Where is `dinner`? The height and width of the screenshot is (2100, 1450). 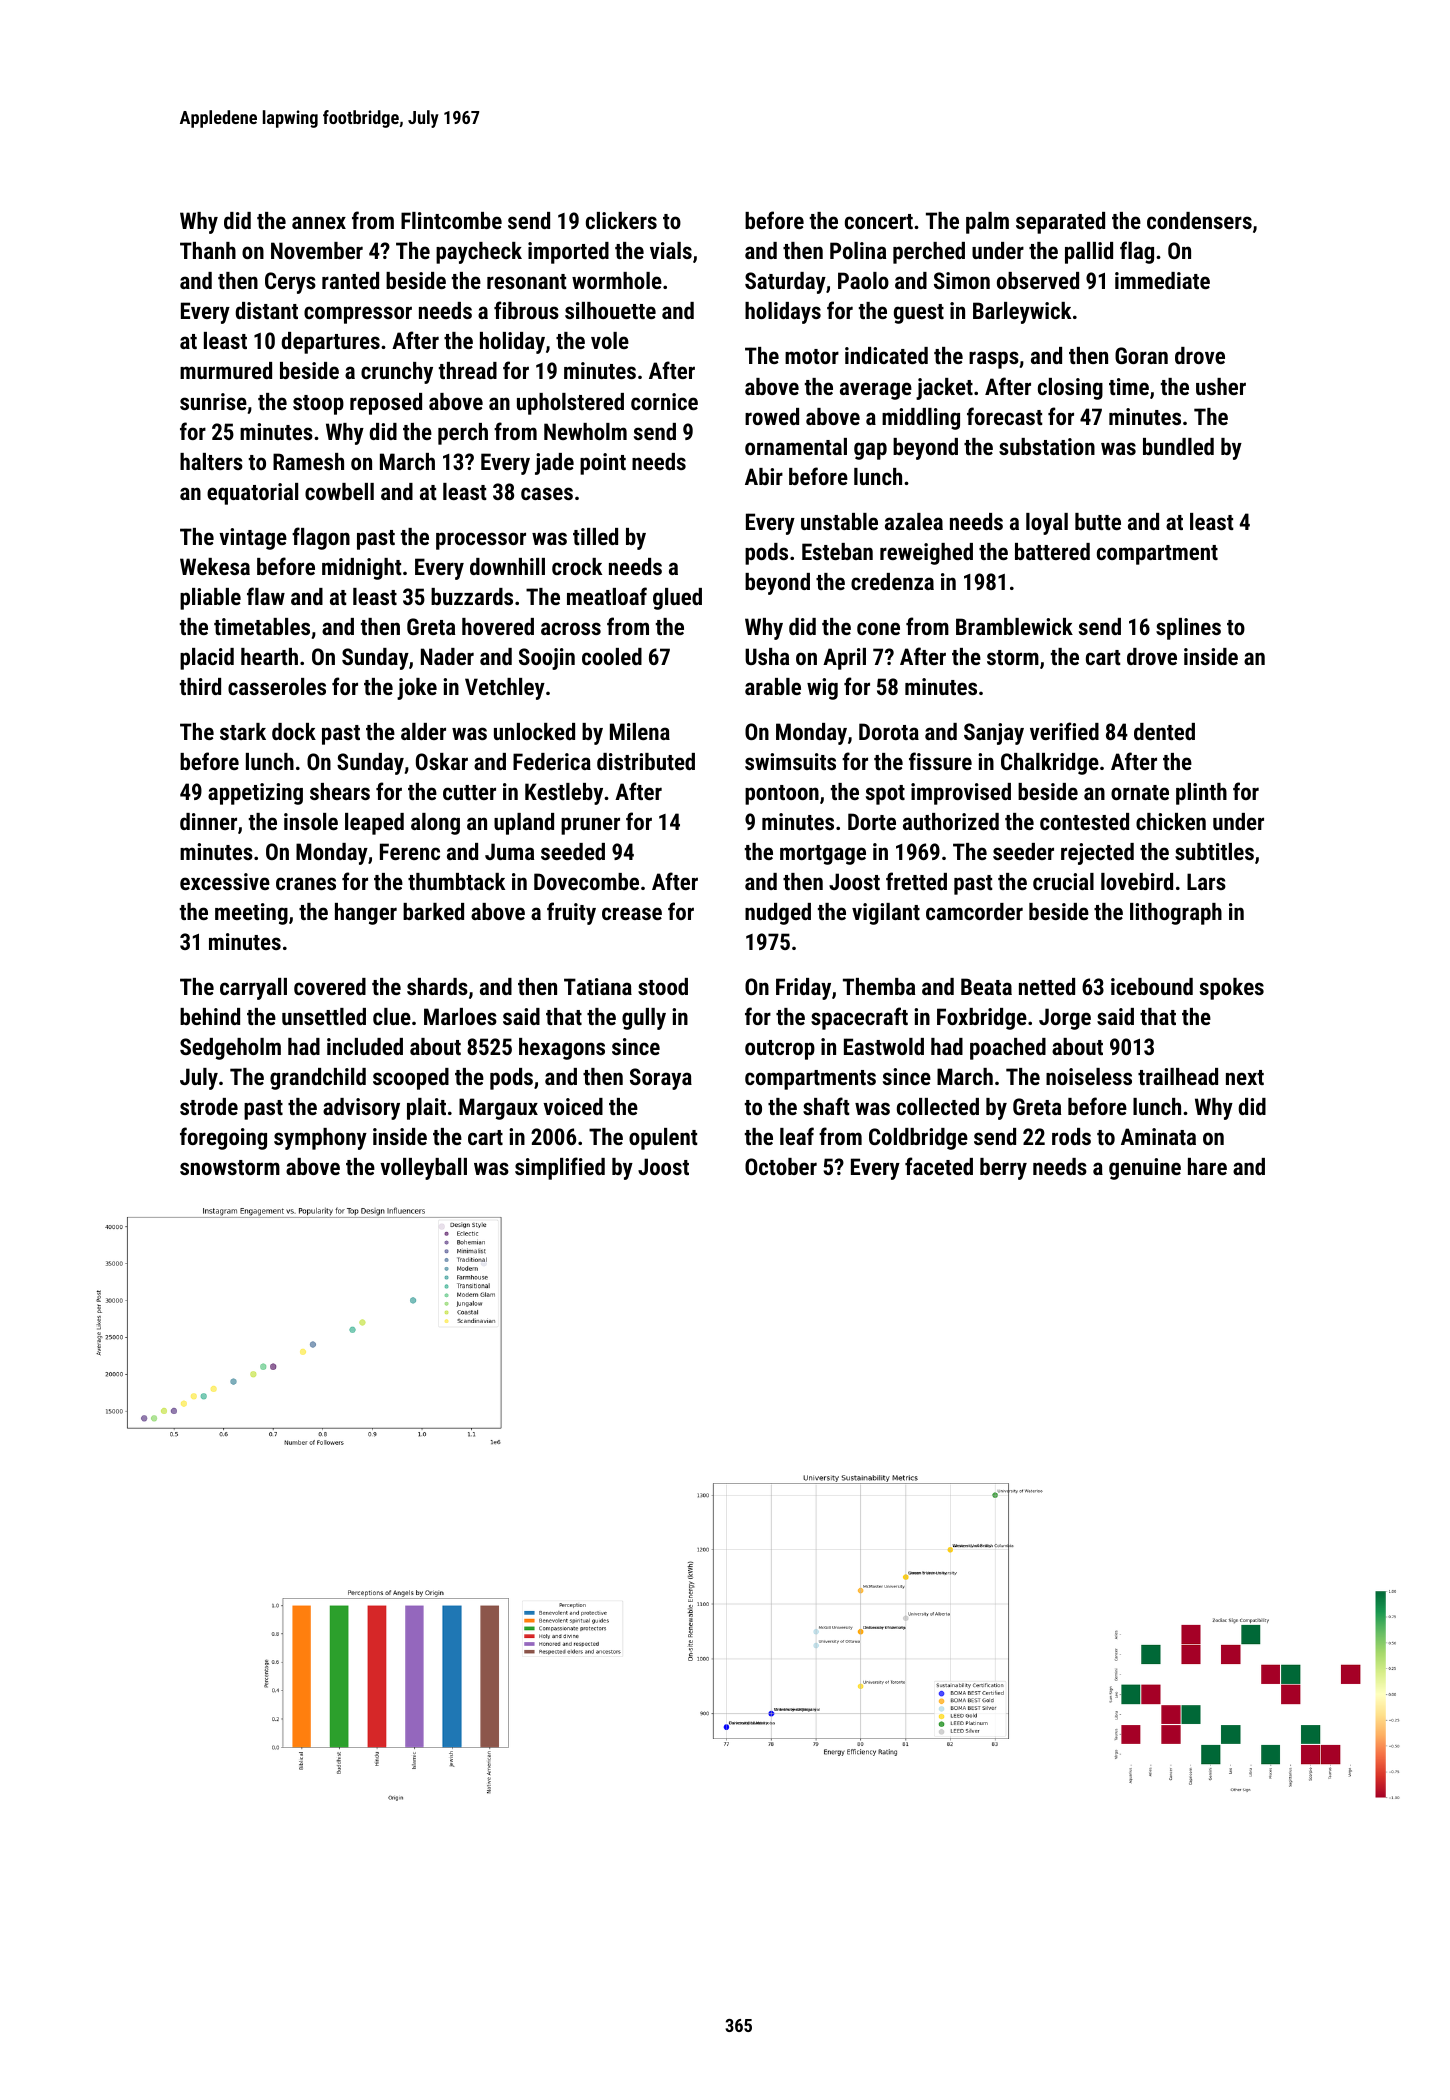 dinner is located at coordinates (208, 821).
